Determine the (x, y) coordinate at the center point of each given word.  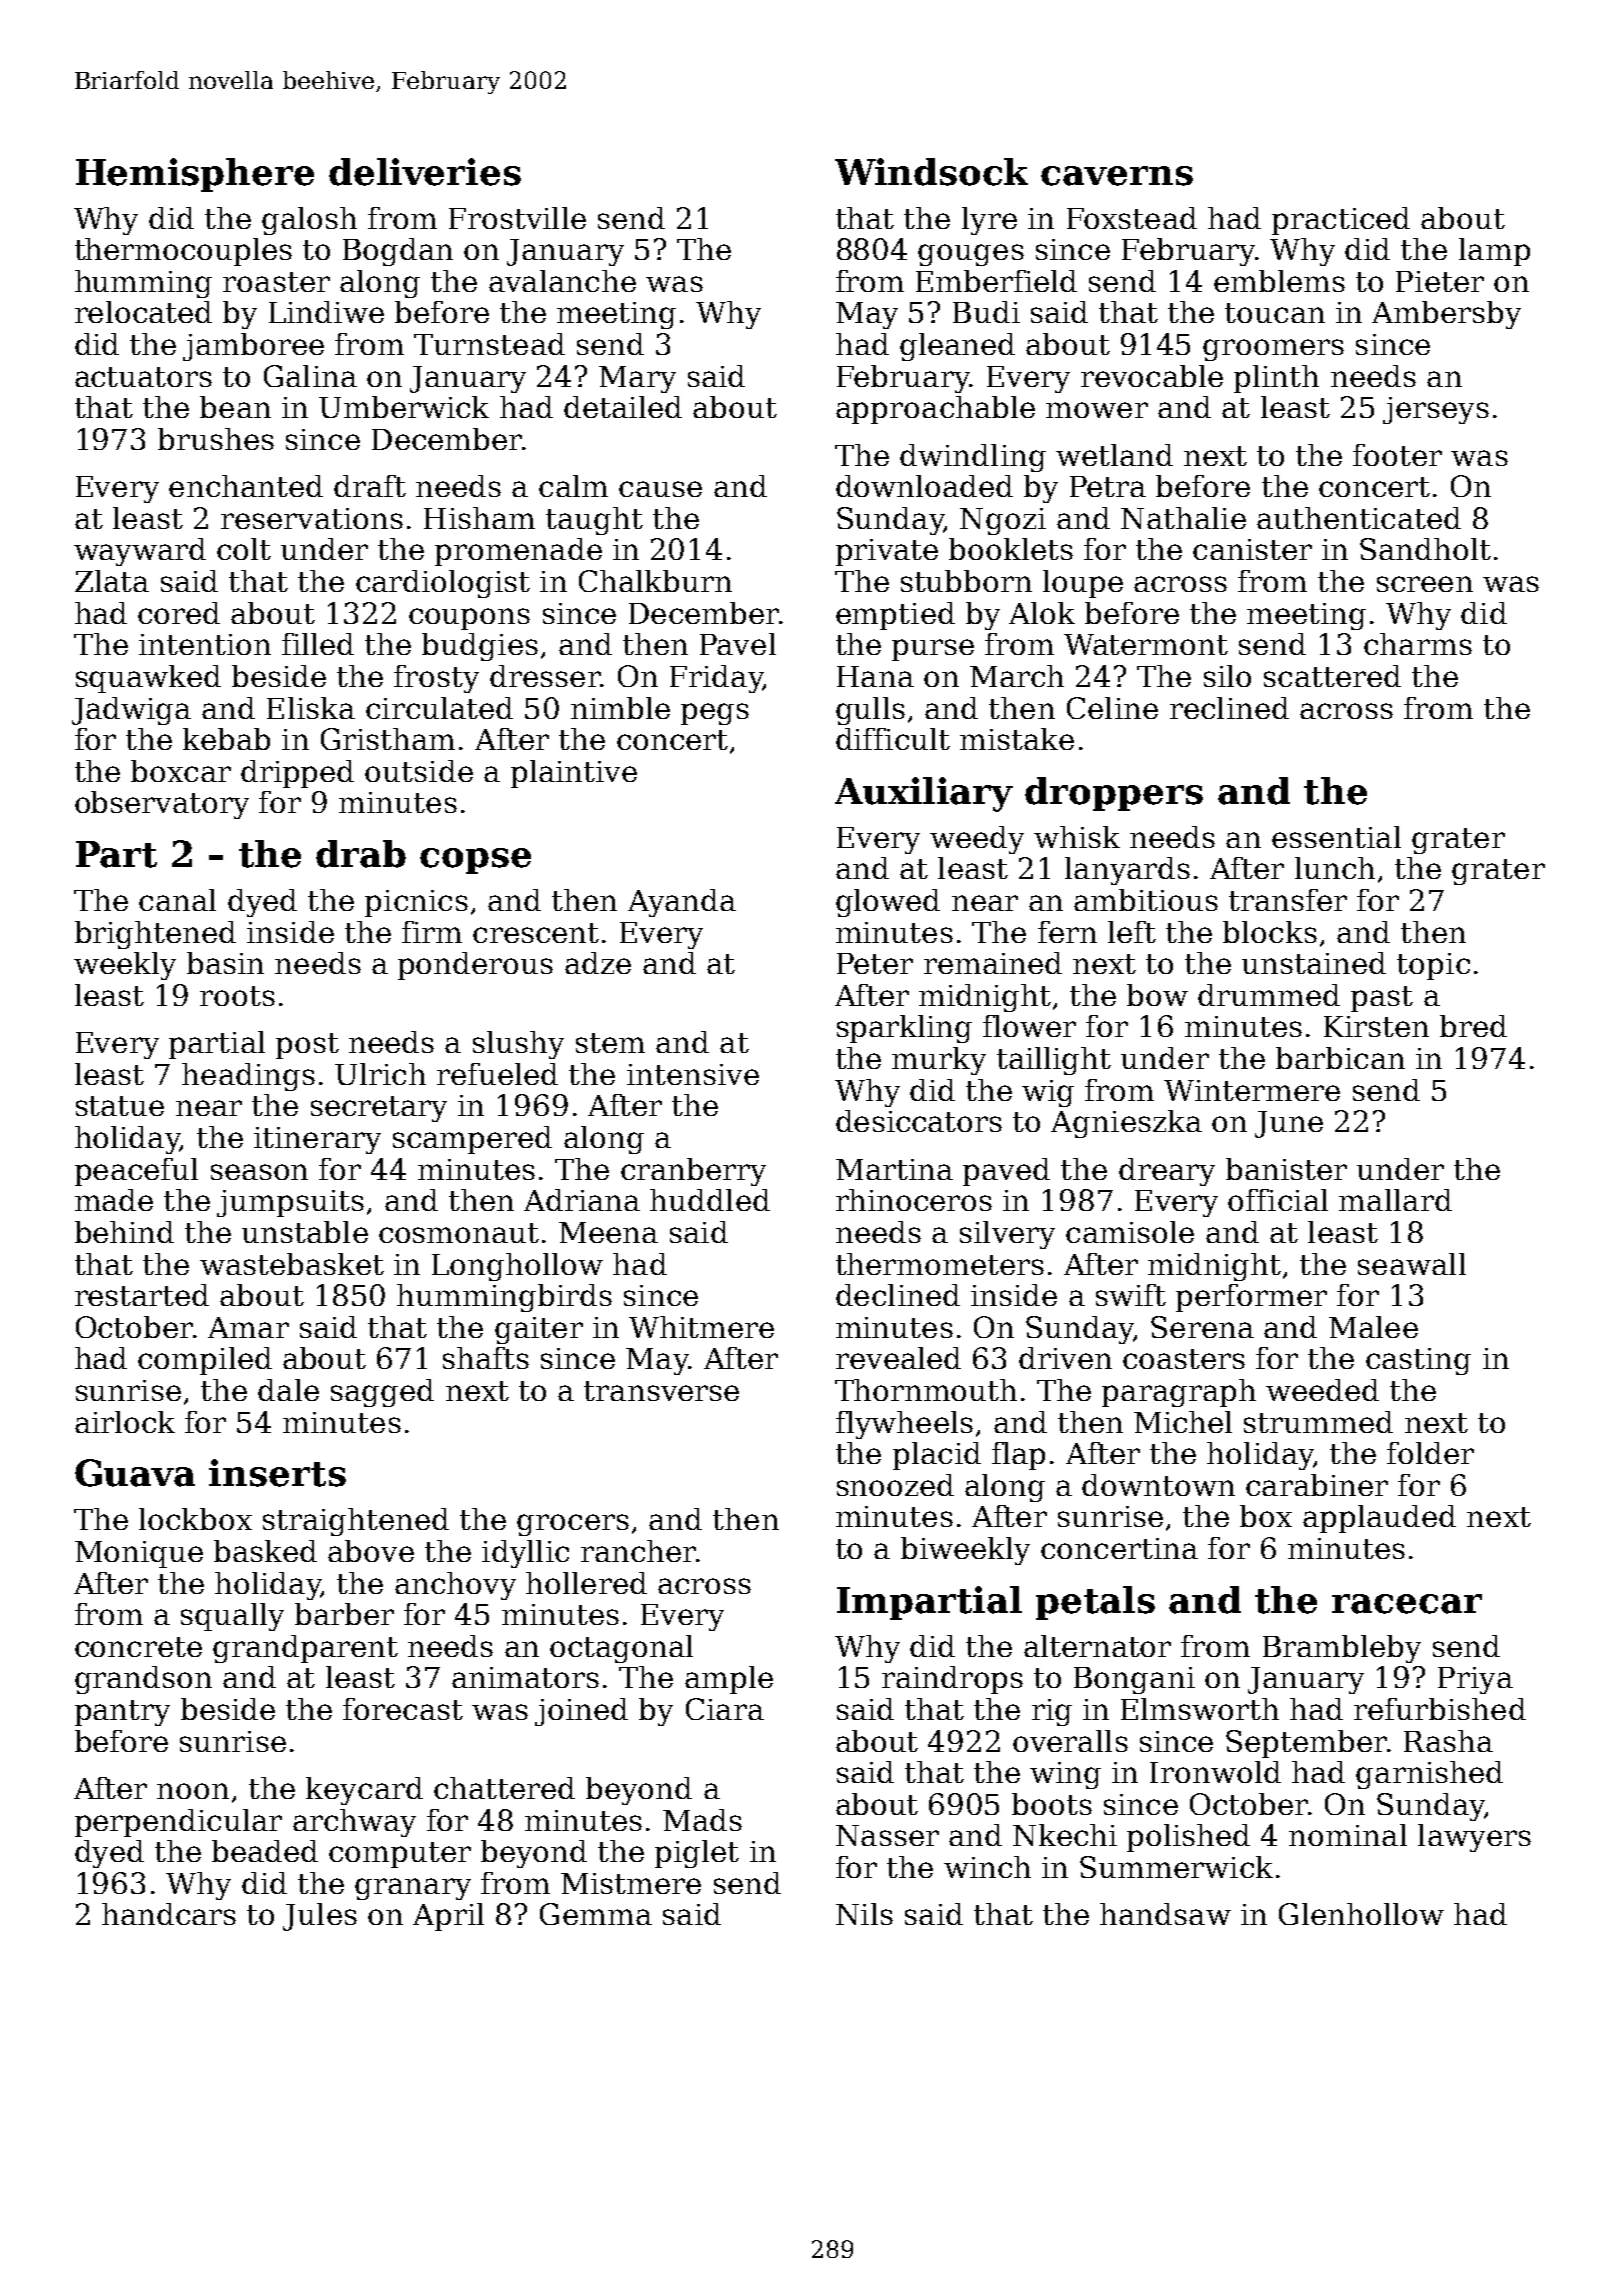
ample (729, 1680)
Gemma (596, 1914)
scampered (472, 1140)
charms (1418, 644)
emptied (895, 616)
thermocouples (183, 252)
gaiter (539, 1330)
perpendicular (178, 1823)
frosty (436, 679)
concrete (138, 1647)
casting (1418, 1361)
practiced (1341, 221)
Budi (986, 312)
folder (1430, 1453)
